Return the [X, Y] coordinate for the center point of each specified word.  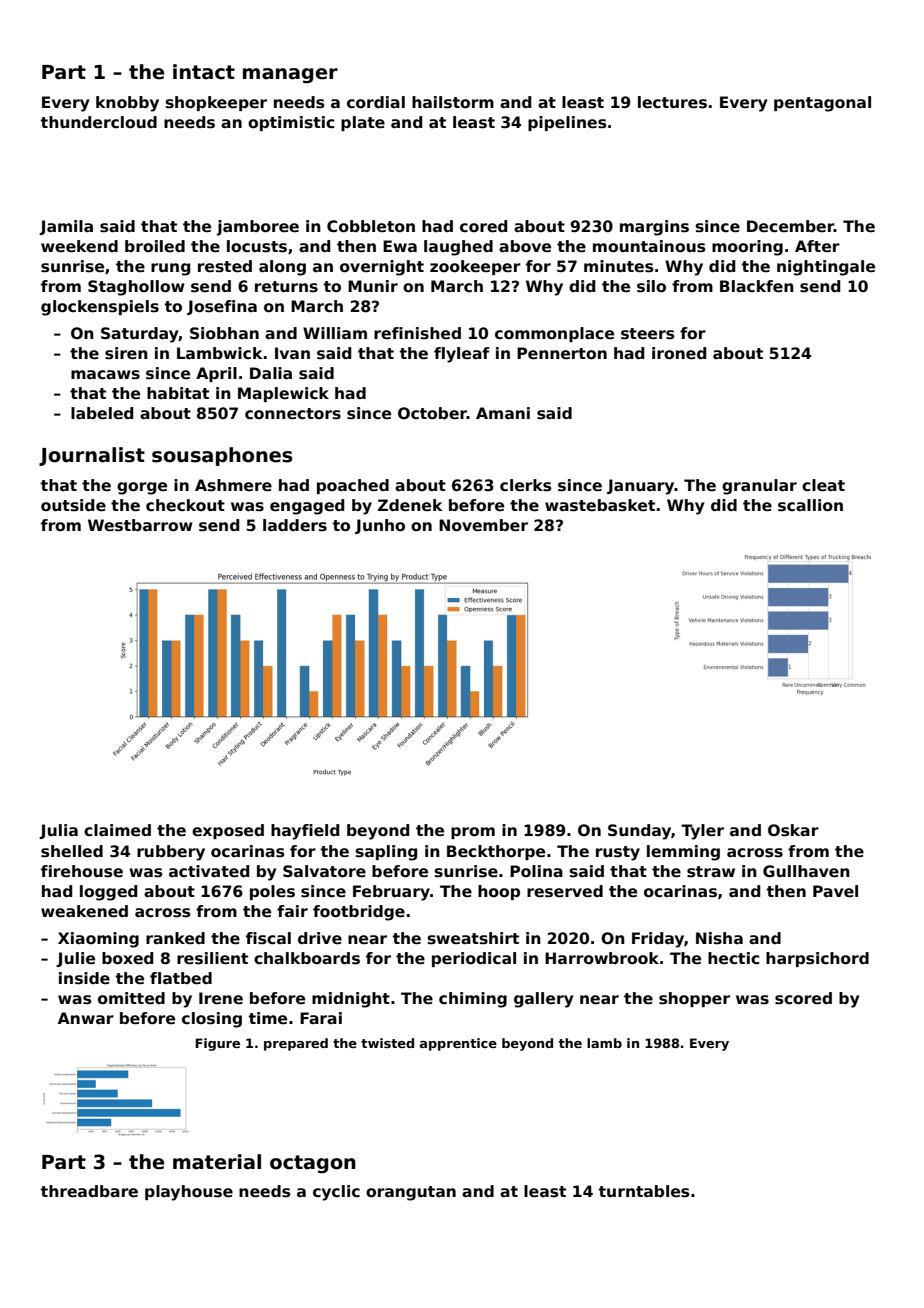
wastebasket [600, 505]
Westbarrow [140, 525]
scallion [810, 505]
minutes [618, 266]
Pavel [835, 891]
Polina [536, 871]
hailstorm [453, 102]
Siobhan [224, 333]
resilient [212, 958]
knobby [127, 104]
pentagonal [822, 104]
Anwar [86, 1018]
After [817, 246]
